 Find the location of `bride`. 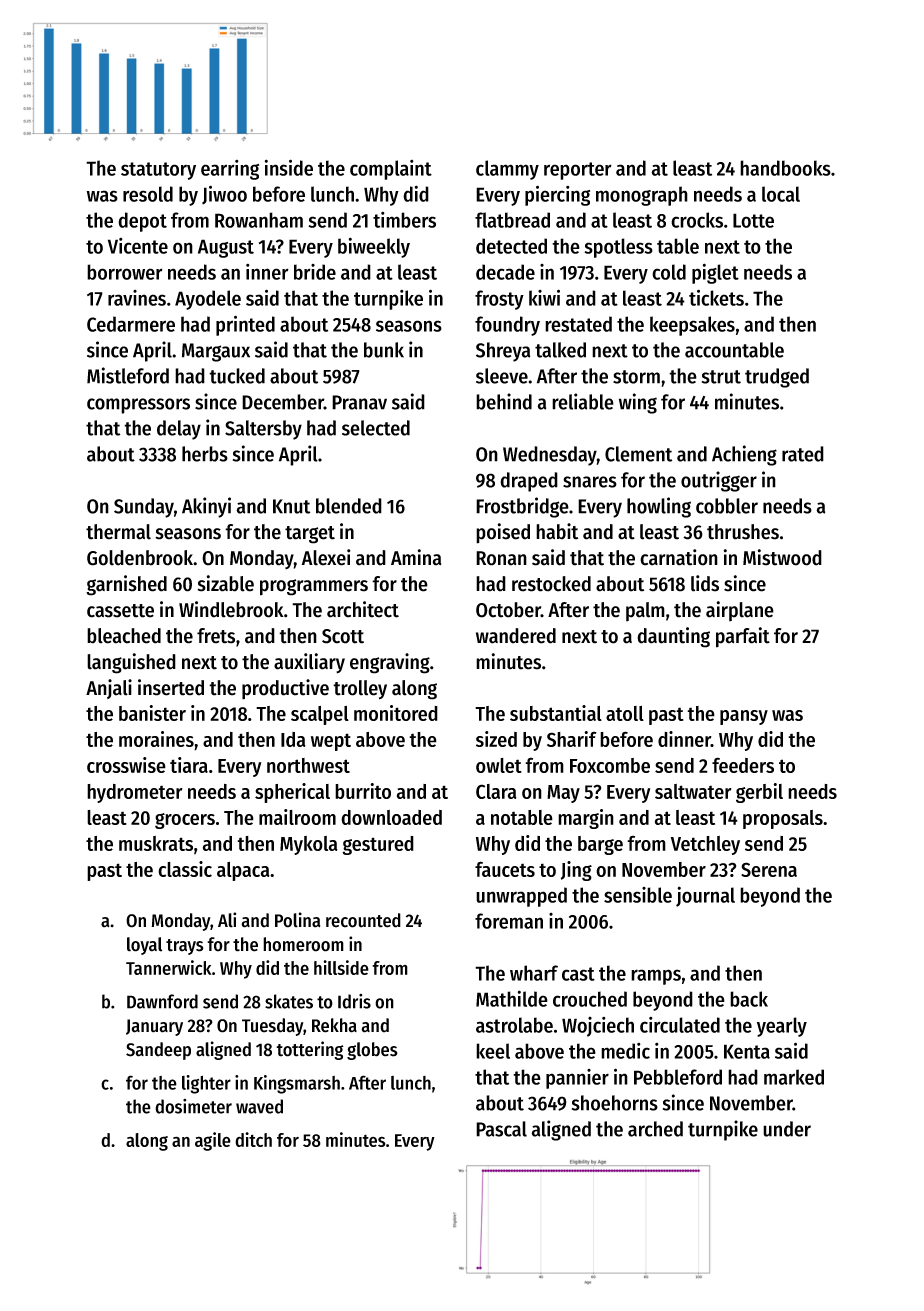

bride is located at coordinates (315, 272).
